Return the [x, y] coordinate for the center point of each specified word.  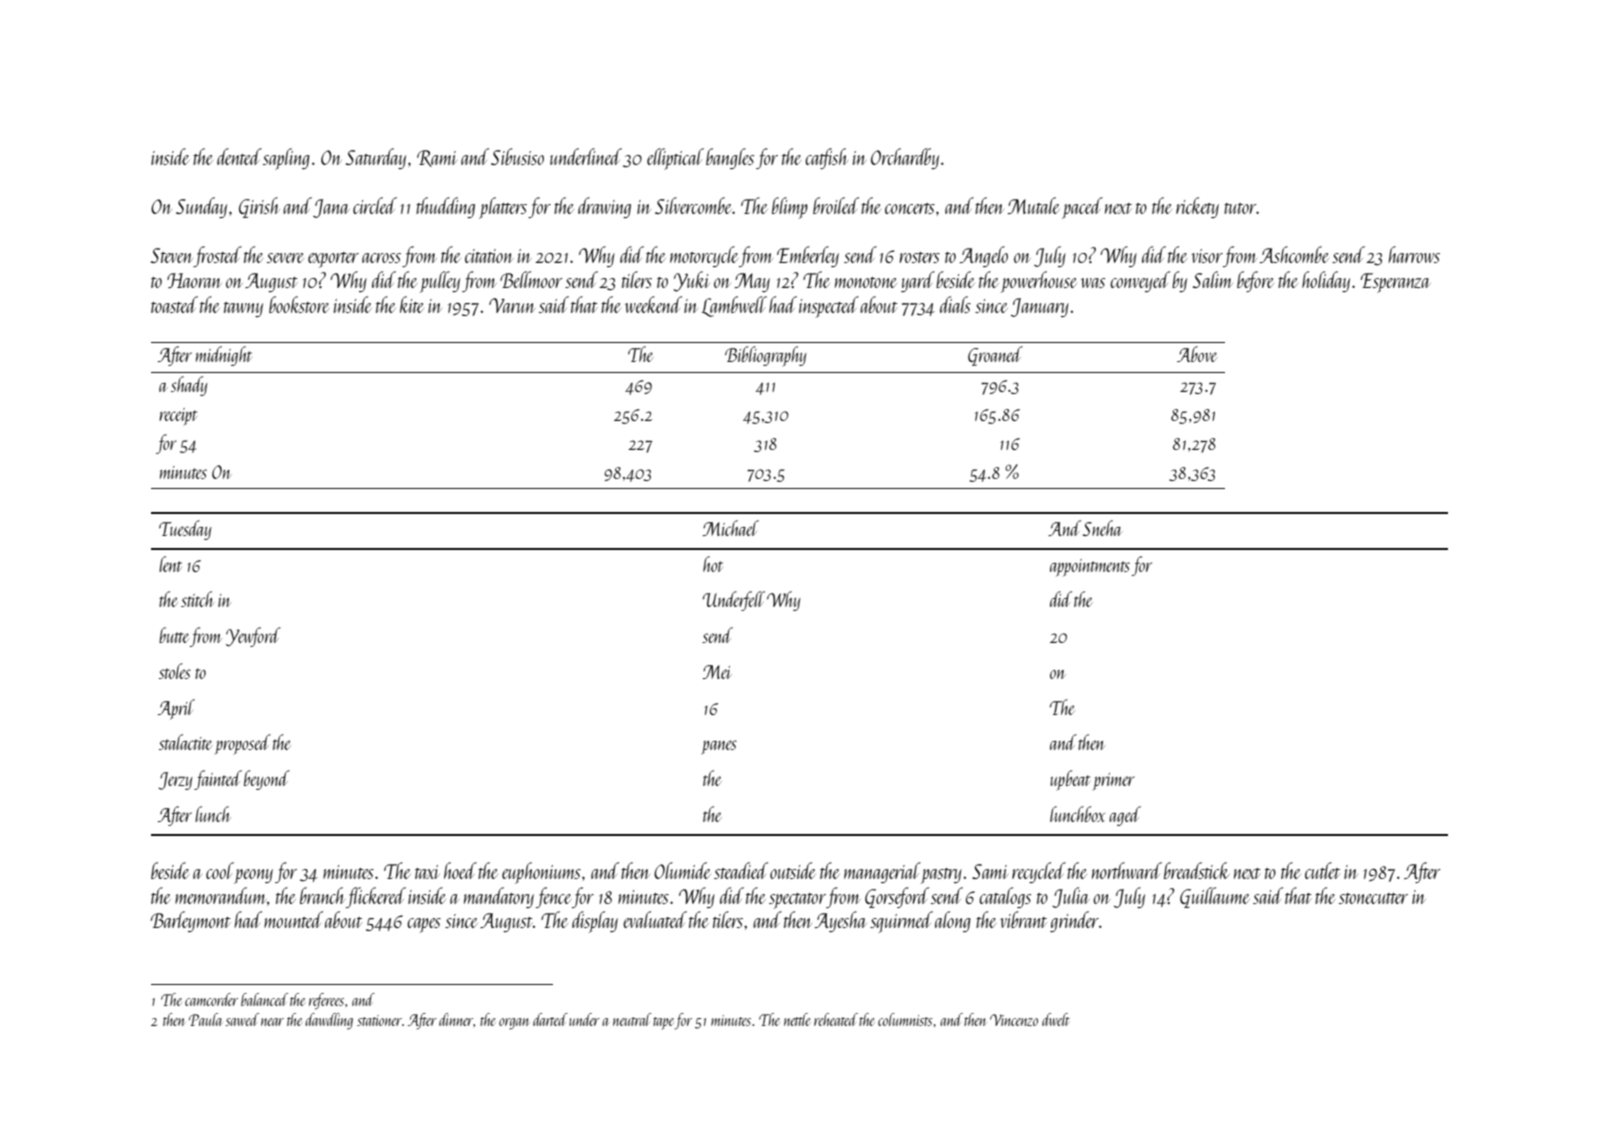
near [272, 1022]
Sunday [201, 207]
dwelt [1056, 1019]
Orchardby [905, 158]
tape [663, 1023]
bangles [730, 158]
